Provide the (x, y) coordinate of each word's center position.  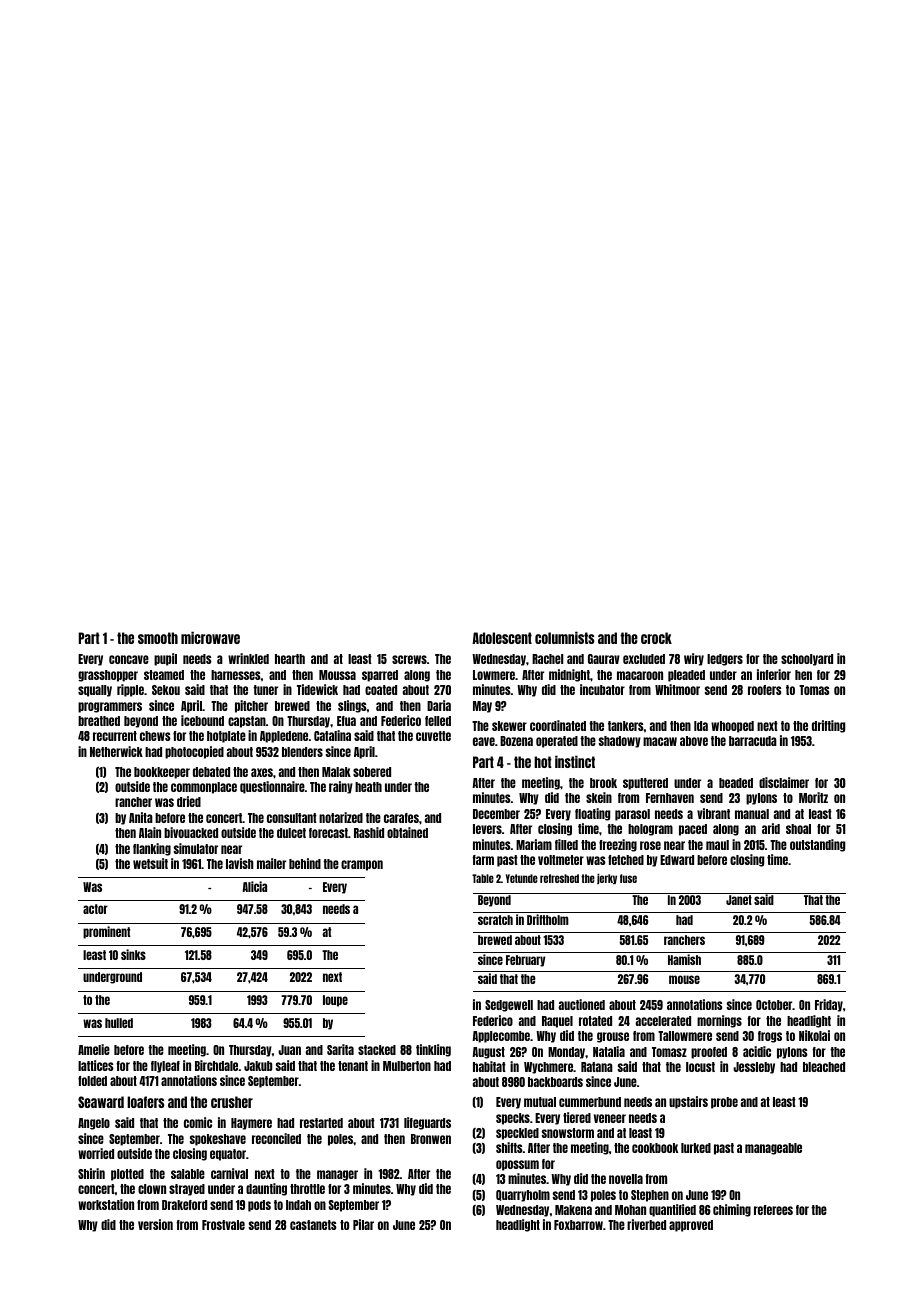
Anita (141, 817)
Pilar (363, 1224)
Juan (289, 1050)
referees (773, 1210)
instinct (575, 761)
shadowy (619, 742)
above (694, 741)
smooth (158, 638)
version (155, 1224)
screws (409, 659)
